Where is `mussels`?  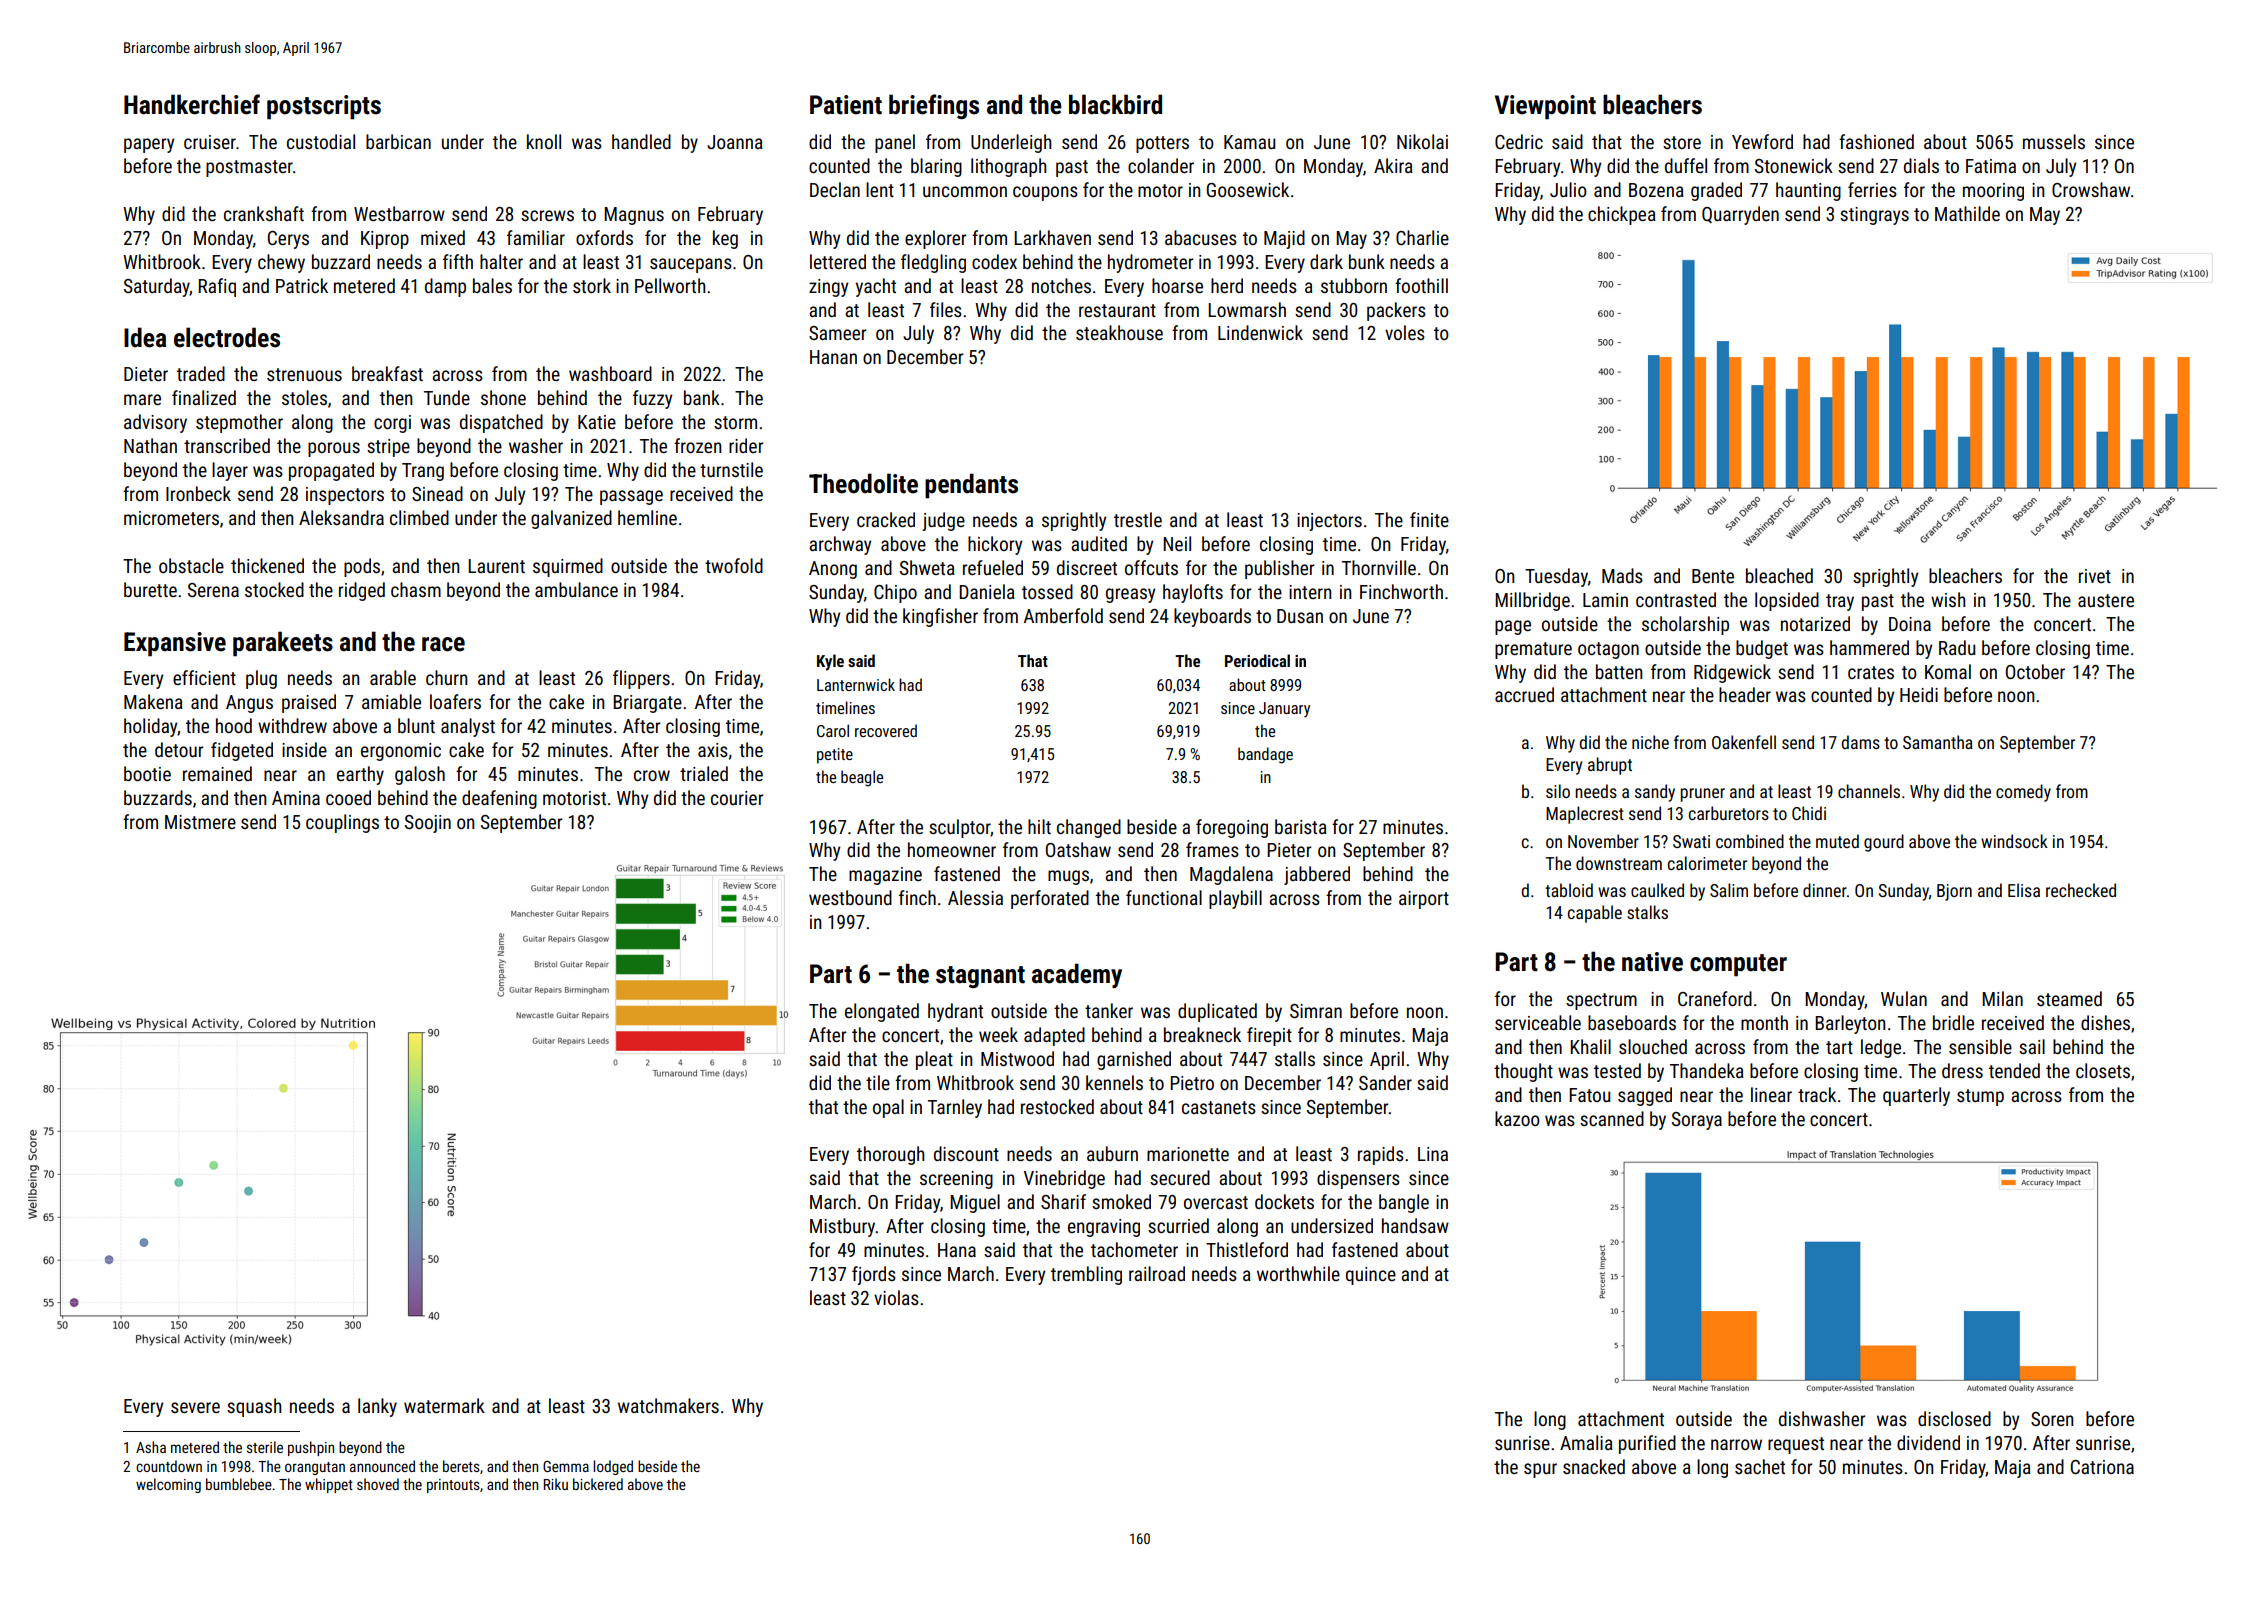
mussels is located at coordinates (2054, 141).
